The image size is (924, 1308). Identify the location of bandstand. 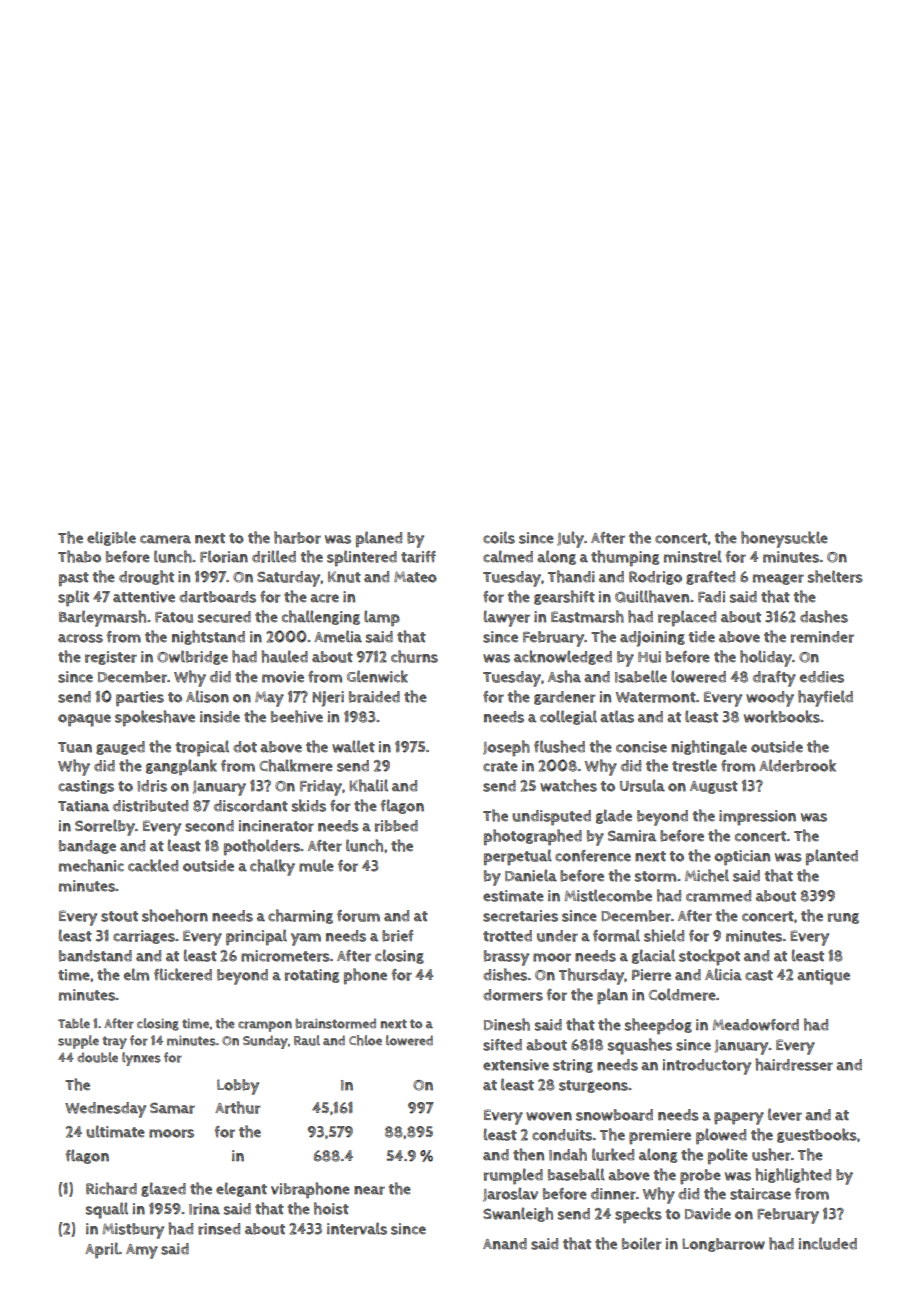
(95, 956).
